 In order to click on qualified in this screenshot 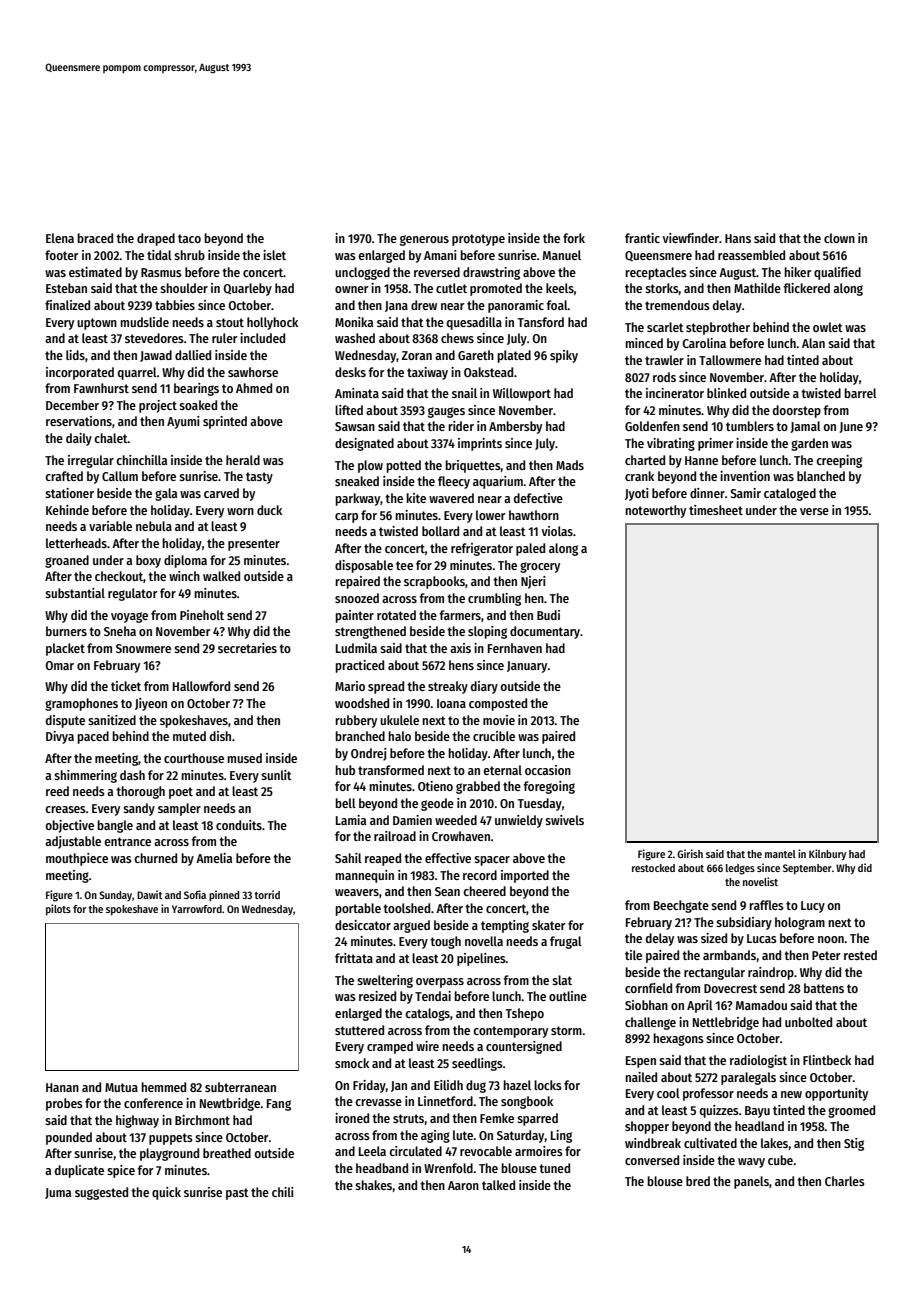, I will do `click(837, 273)`.
